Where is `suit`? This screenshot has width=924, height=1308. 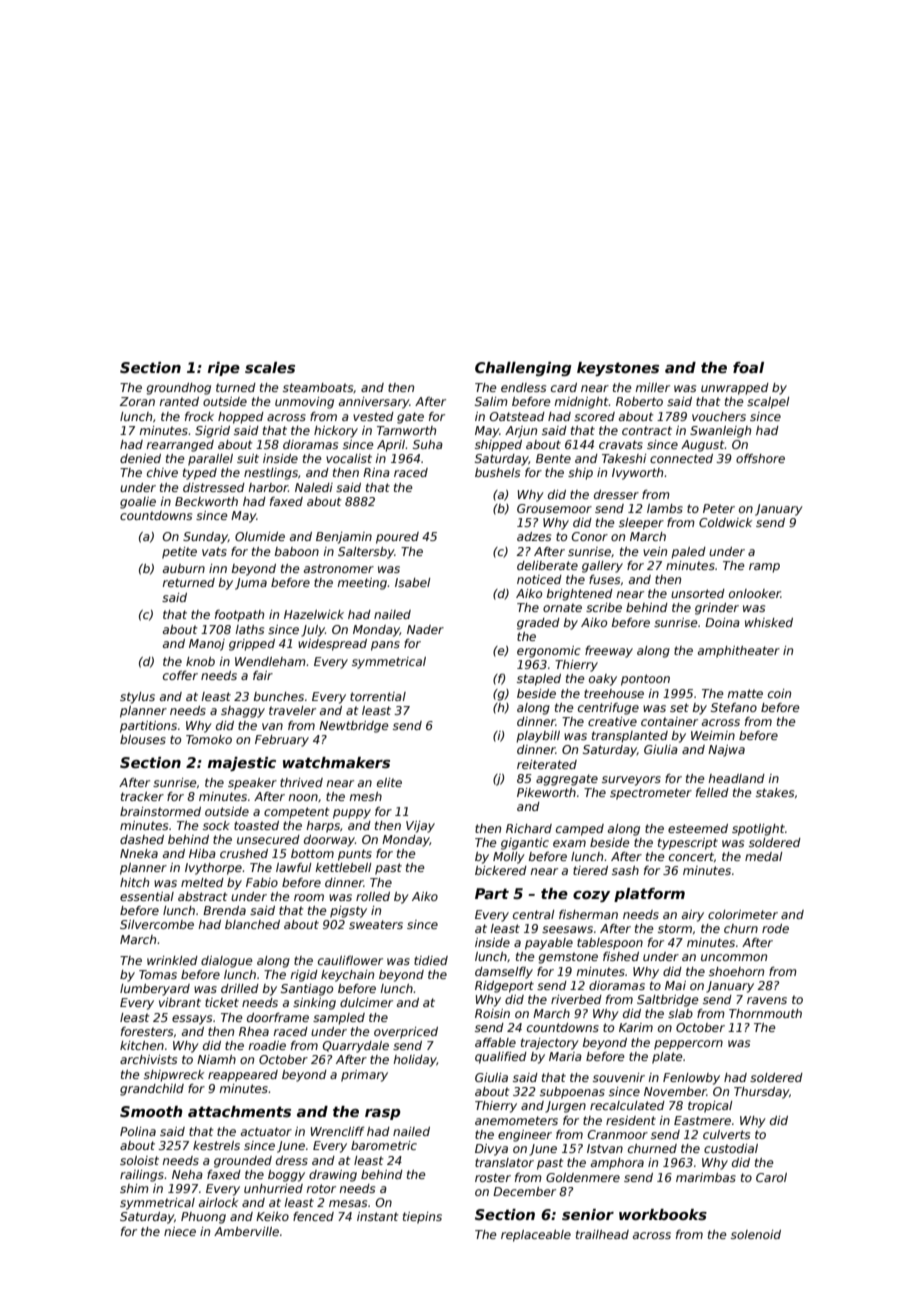 suit is located at coordinates (248, 458).
